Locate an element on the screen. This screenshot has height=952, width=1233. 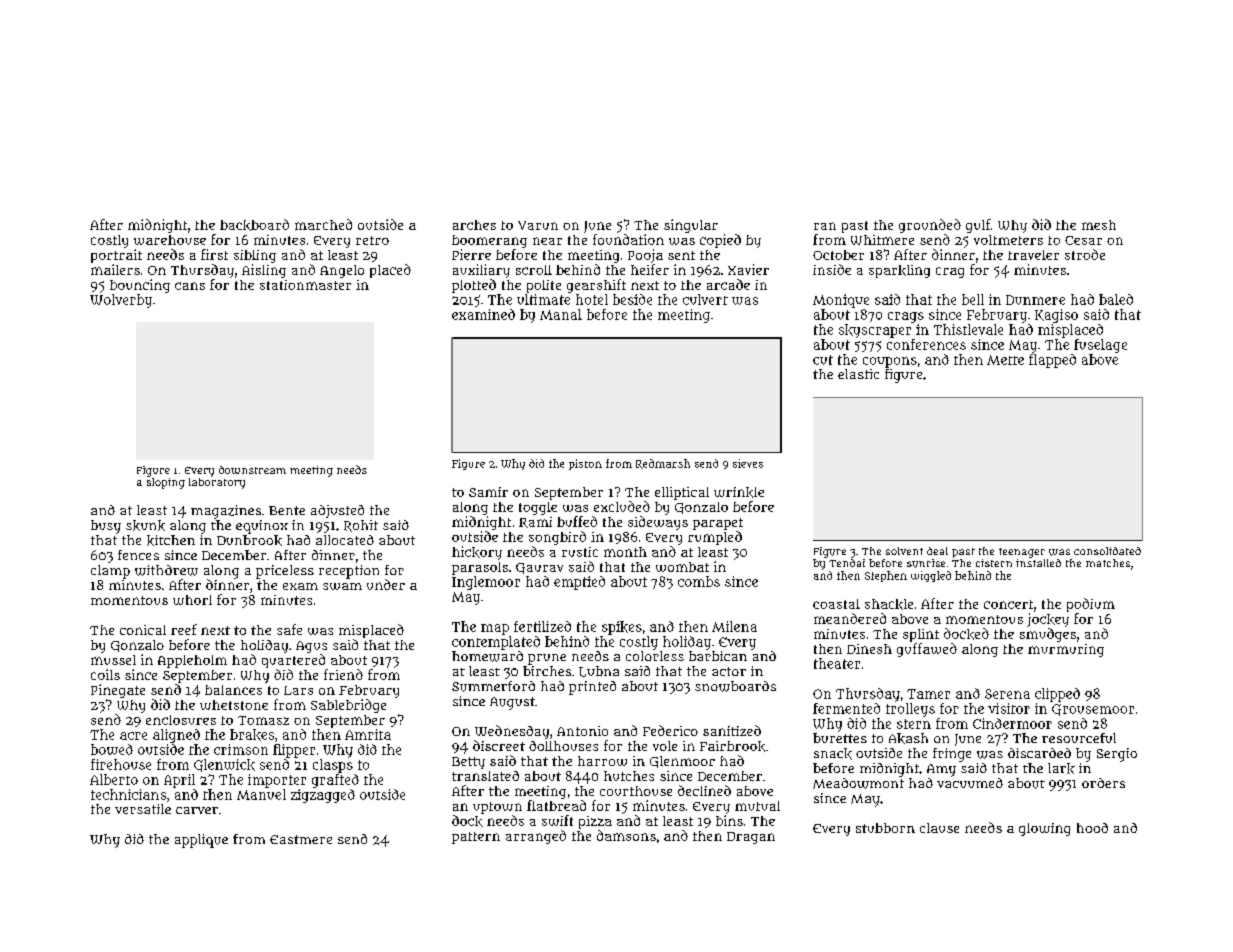
hood is located at coordinates (1092, 828).
